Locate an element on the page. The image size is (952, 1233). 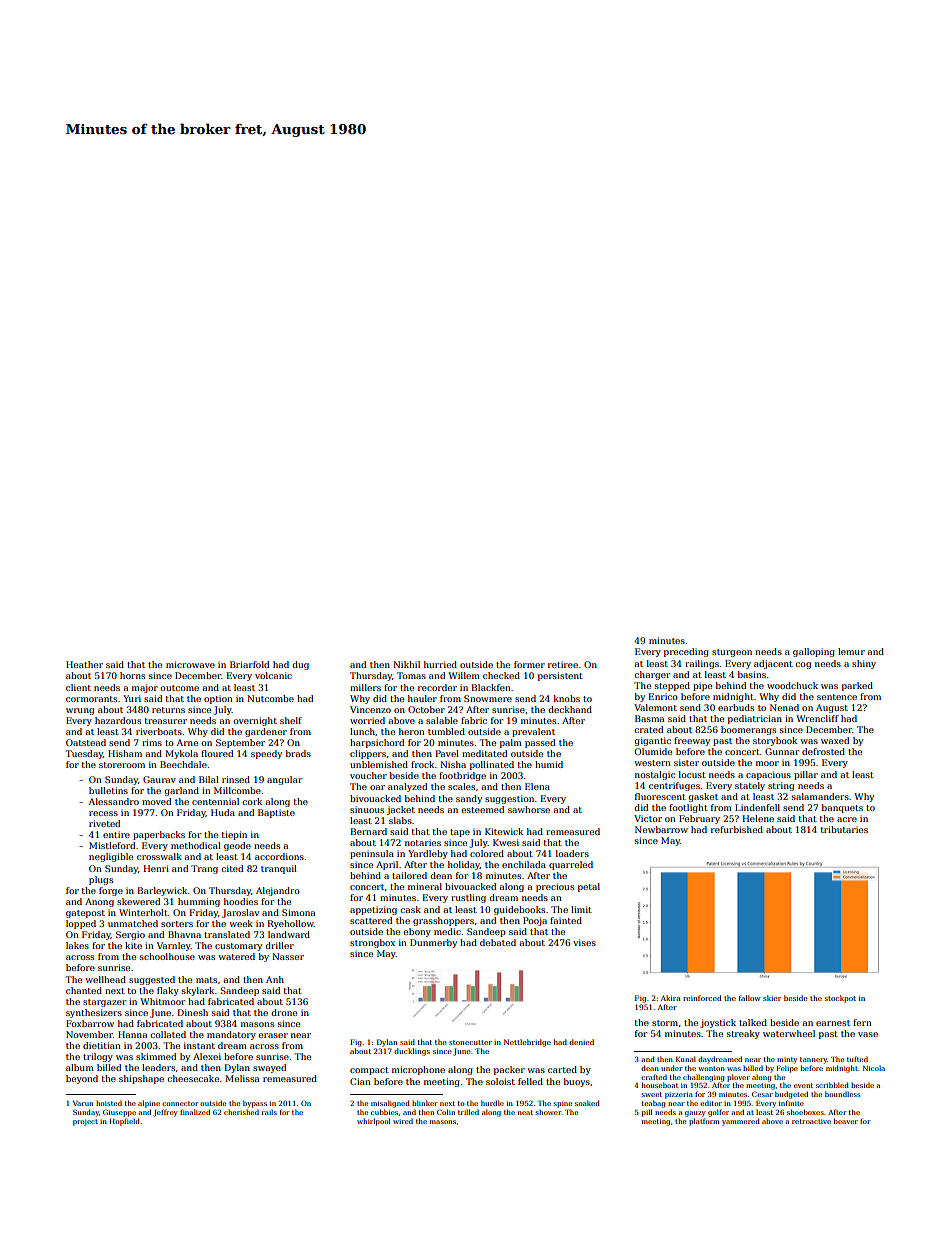
oar is located at coordinates (377, 787).
